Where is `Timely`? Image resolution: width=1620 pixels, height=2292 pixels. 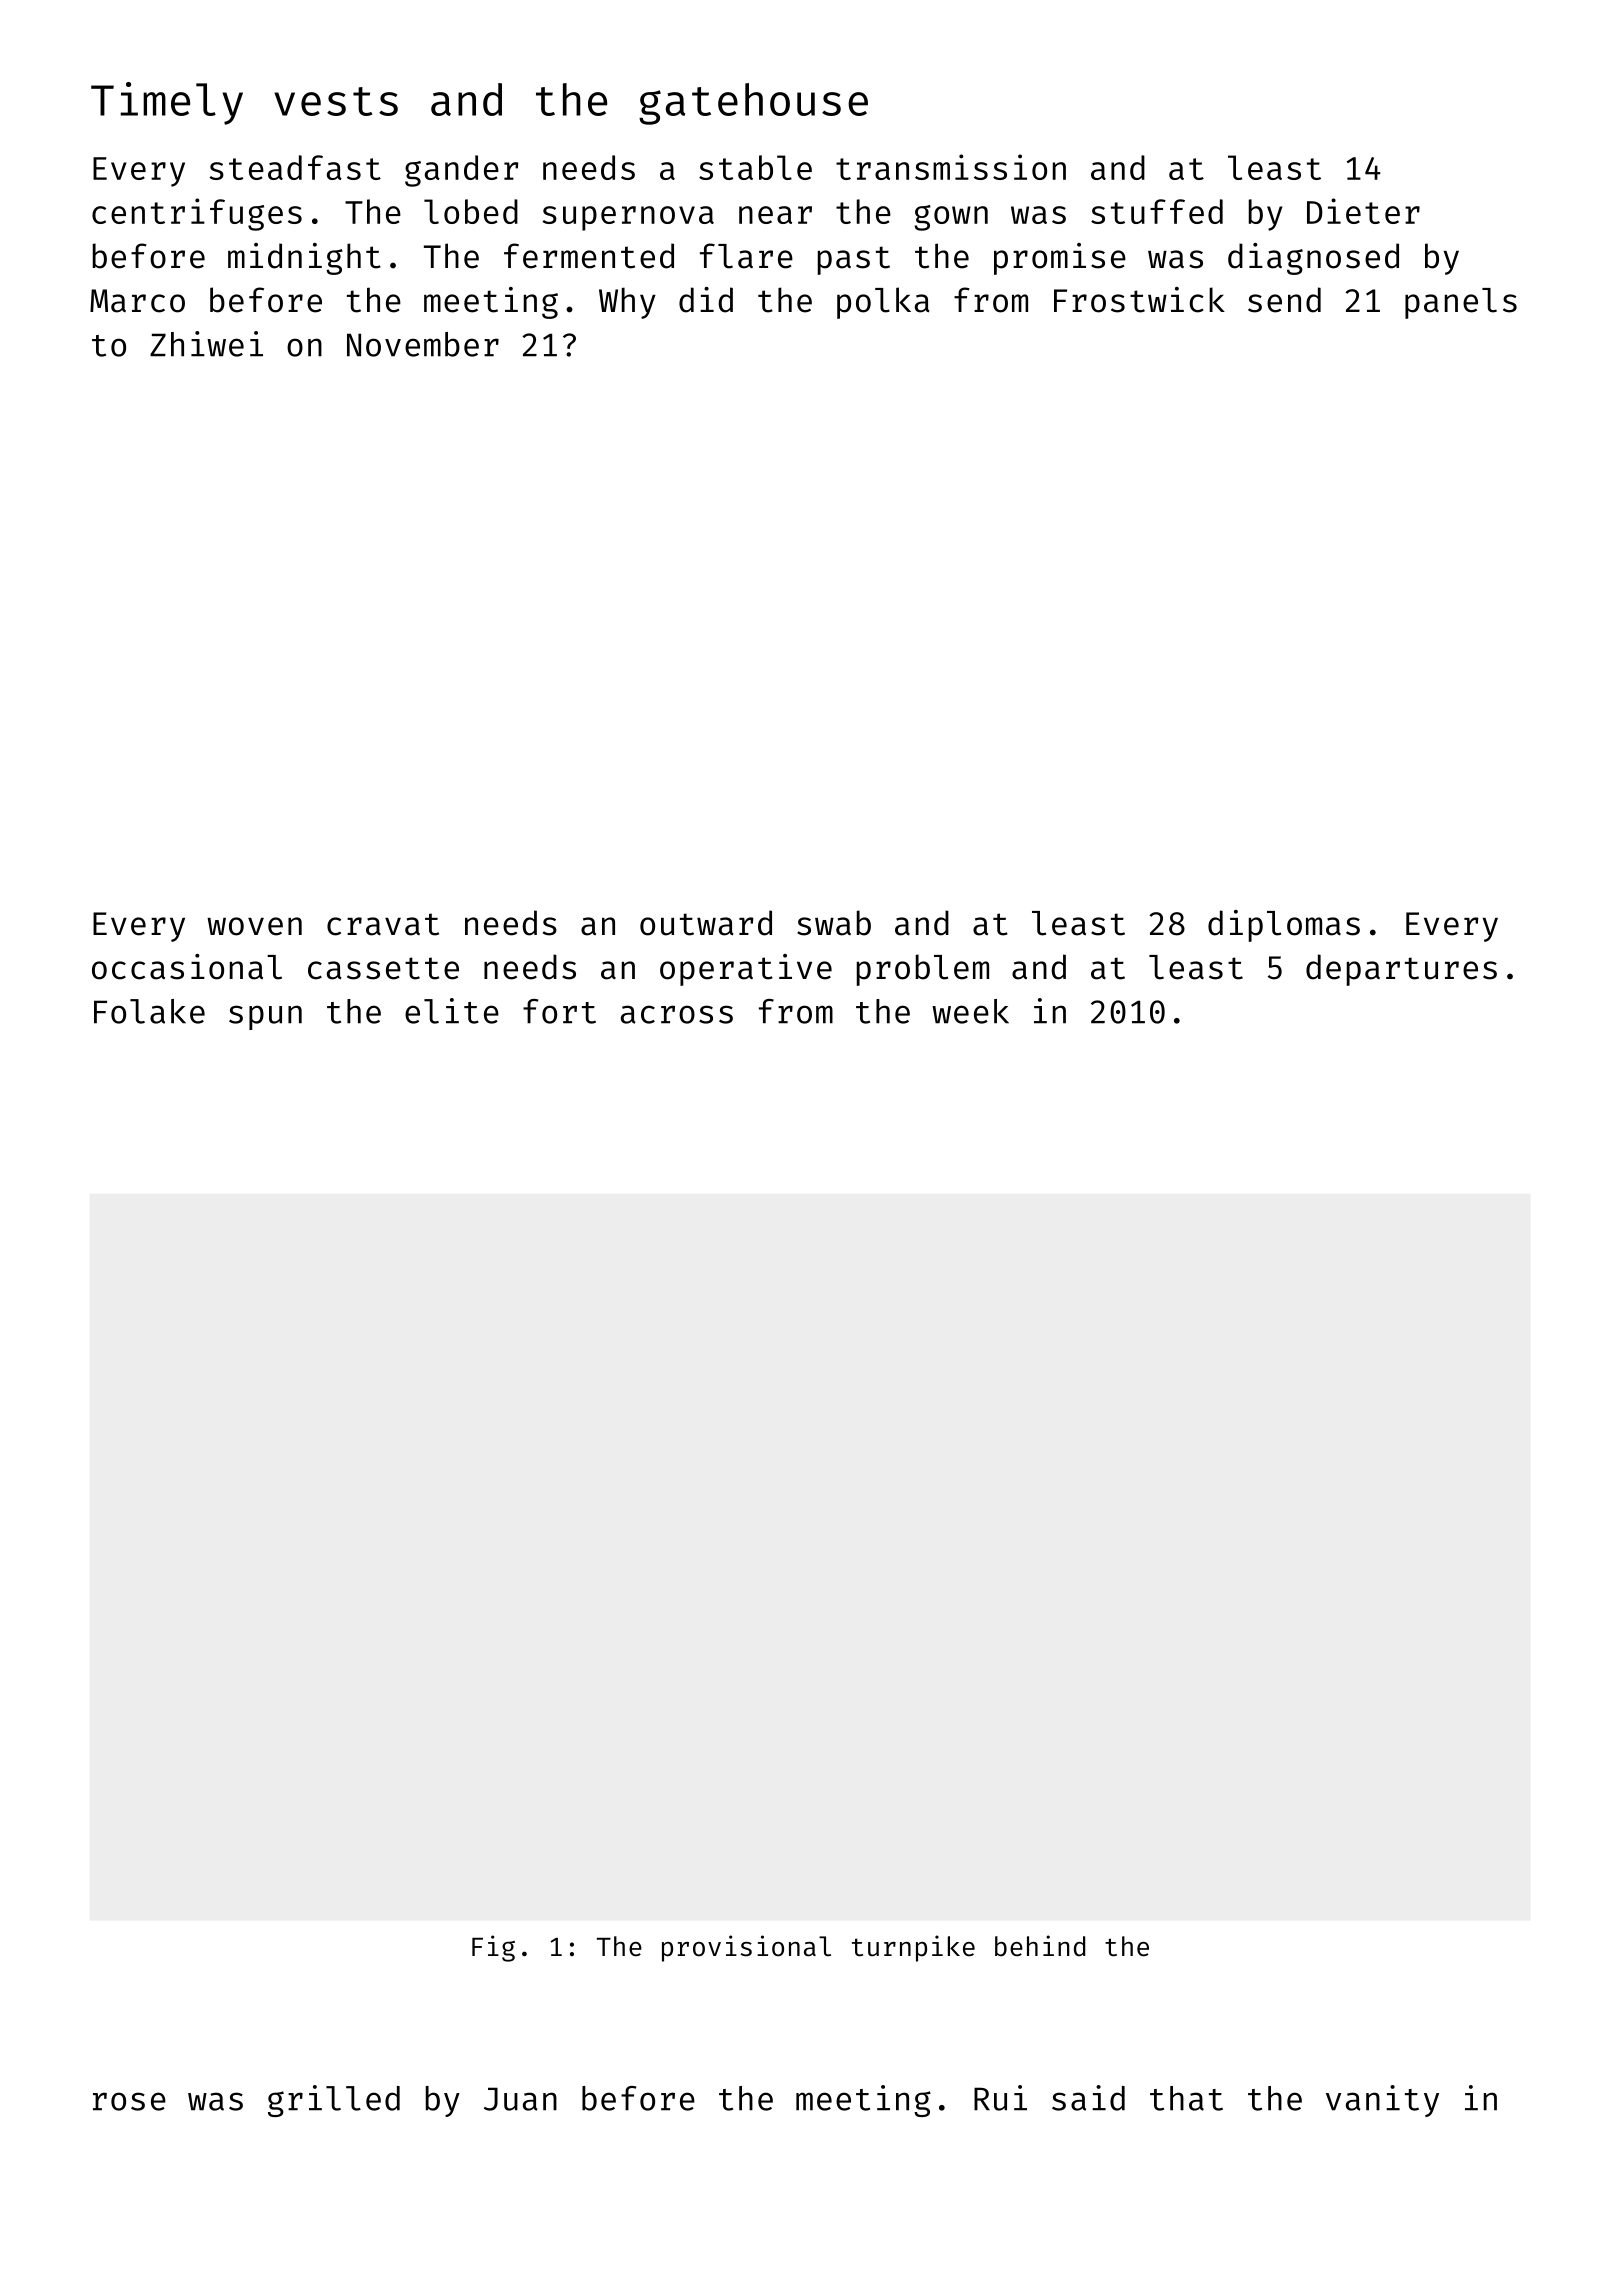 Timely is located at coordinates (167, 103).
